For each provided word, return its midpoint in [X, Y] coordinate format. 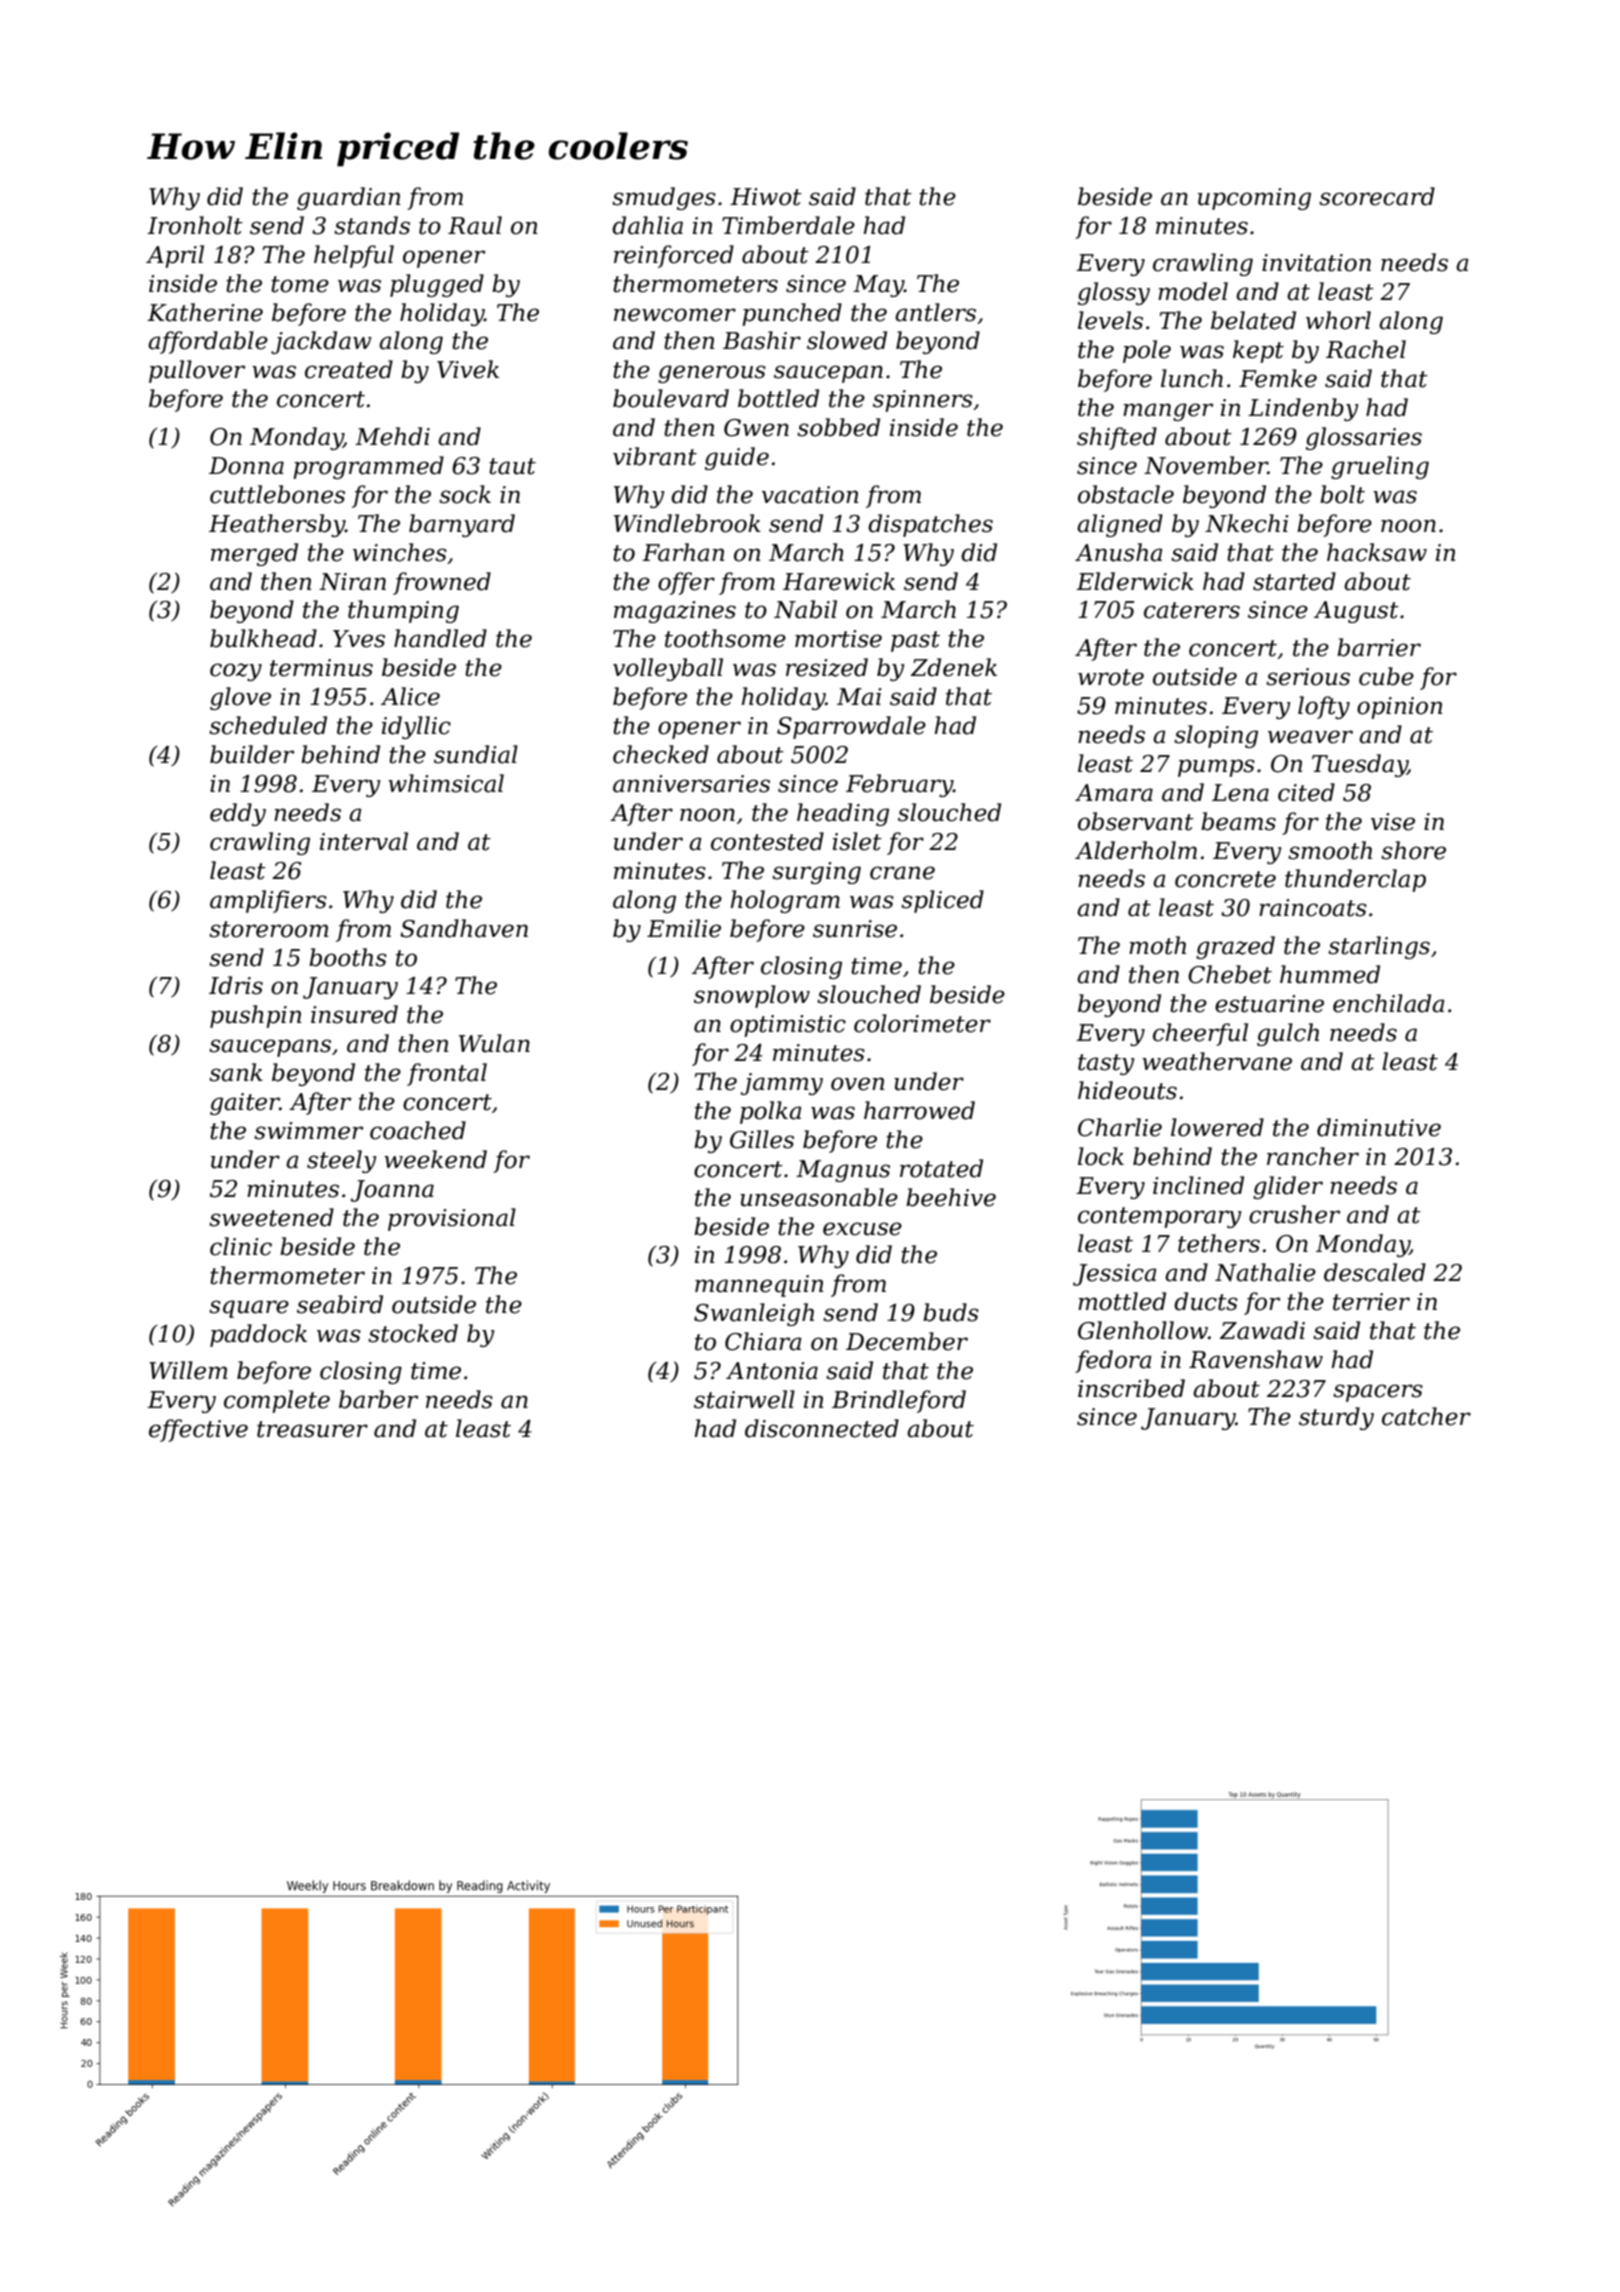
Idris [236, 985]
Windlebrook [687, 523]
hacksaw [1377, 552]
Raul [475, 225]
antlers [935, 312]
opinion [1400, 708]
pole [1147, 351]
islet [857, 841]
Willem [188, 1370]
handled [440, 638]
